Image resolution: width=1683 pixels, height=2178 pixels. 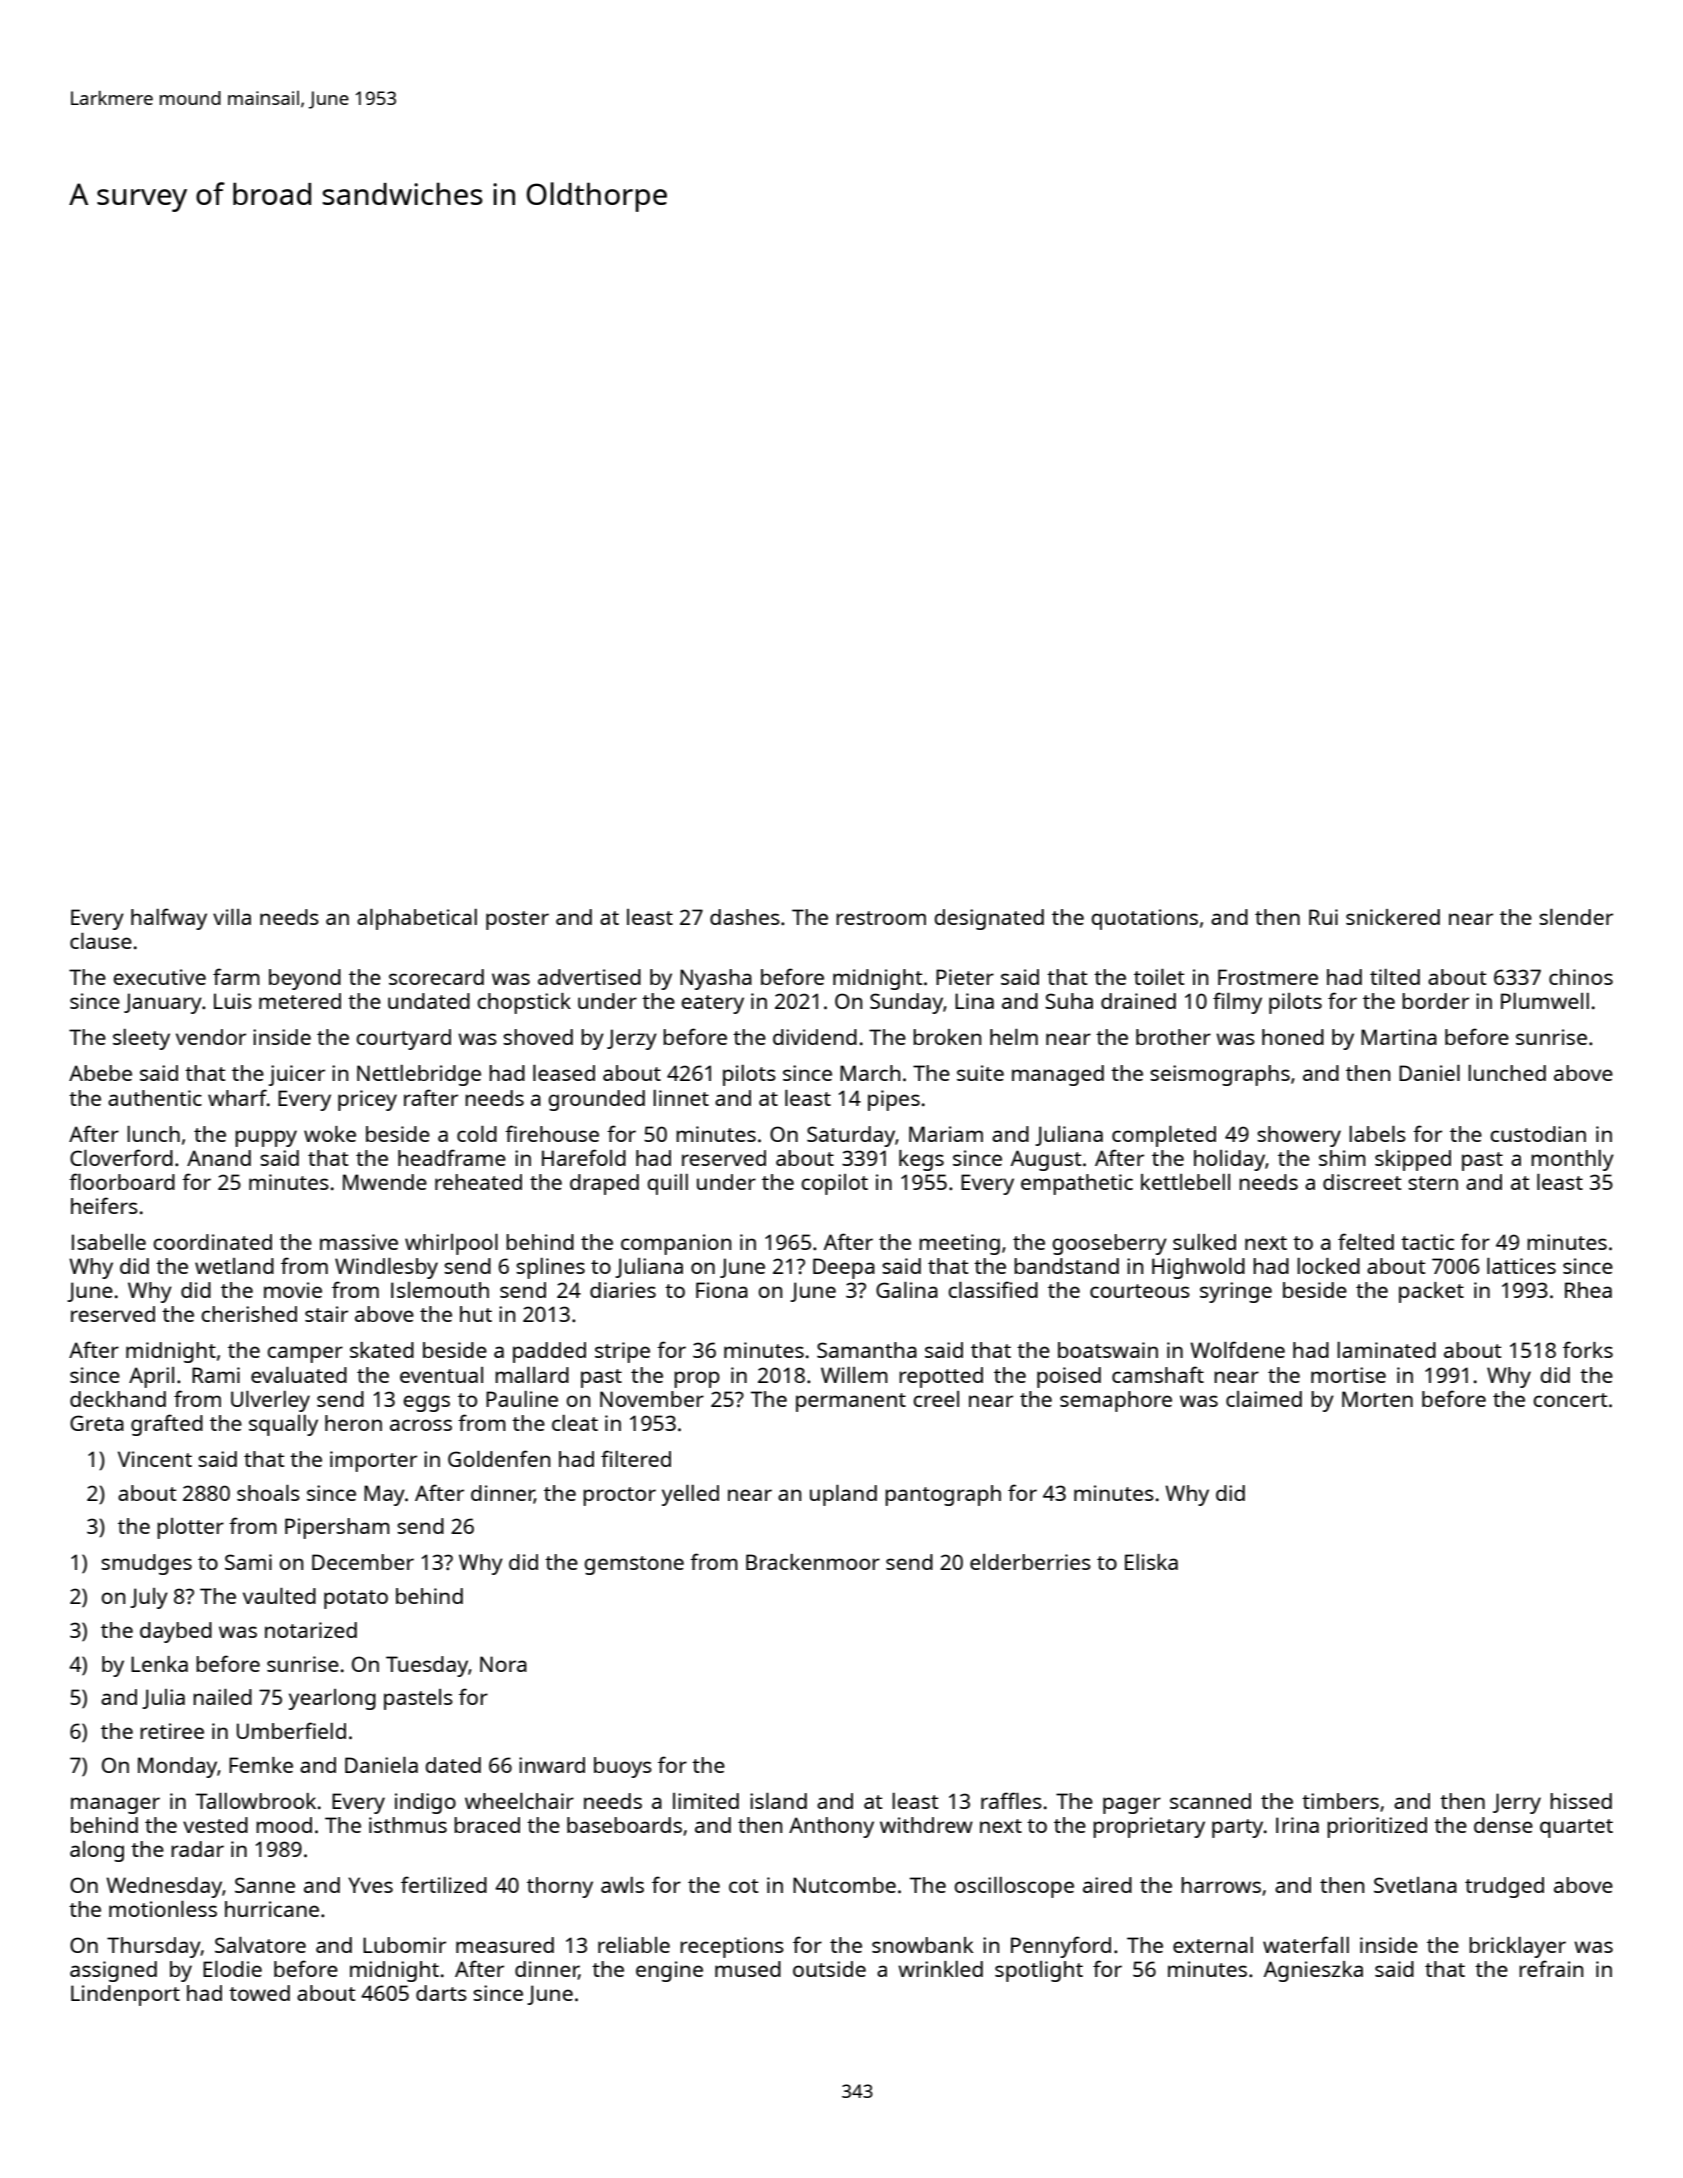 What do you see at coordinates (829, 1969) in the document?
I see `outside` at bounding box center [829, 1969].
